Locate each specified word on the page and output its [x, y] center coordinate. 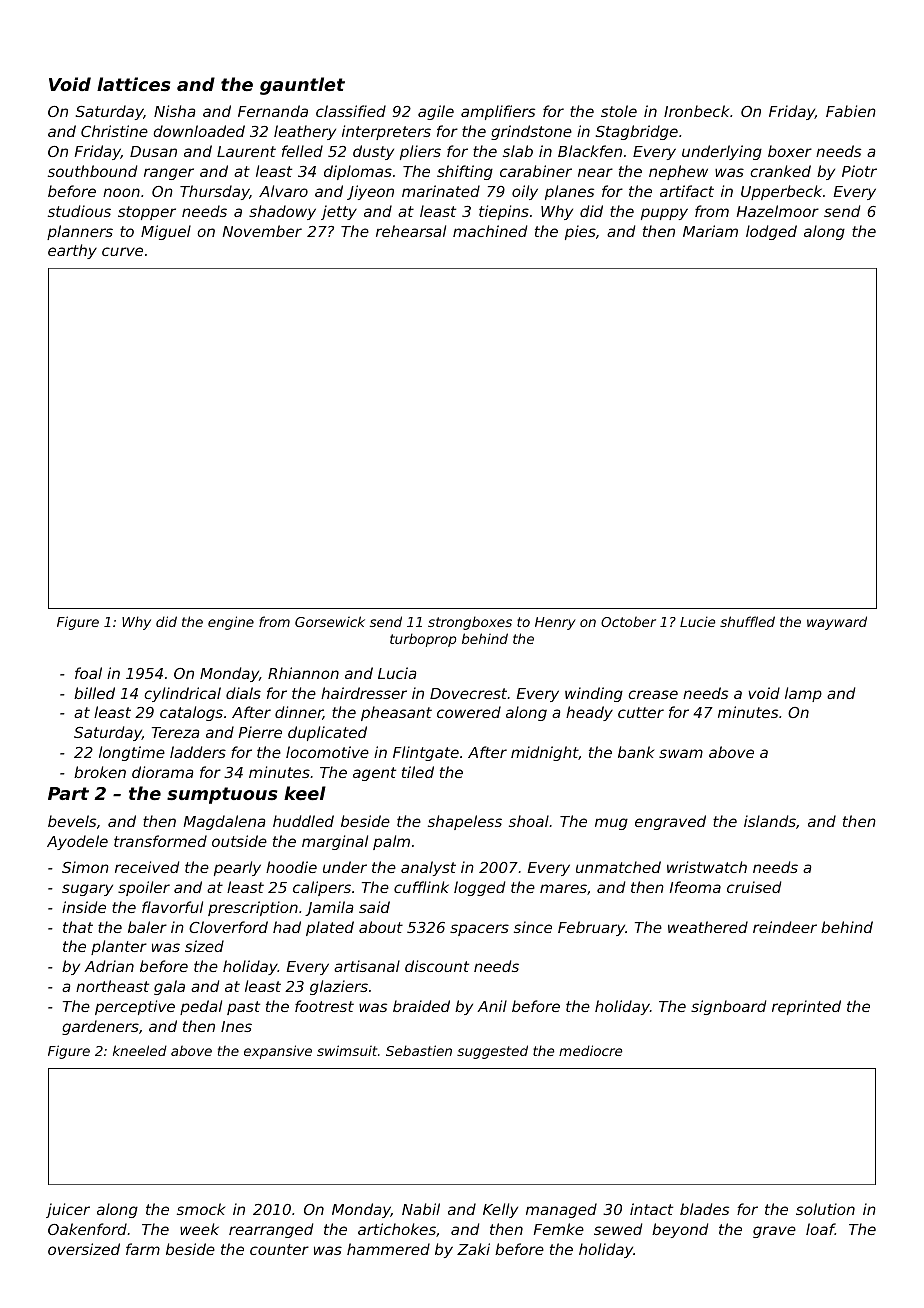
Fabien [851, 111]
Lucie [697, 621]
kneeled [140, 1050]
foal [88, 673]
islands [770, 821]
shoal [529, 821]
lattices [133, 84]
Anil [492, 1006]
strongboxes [470, 623]
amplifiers [498, 112]
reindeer [785, 927]
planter [119, 947]
